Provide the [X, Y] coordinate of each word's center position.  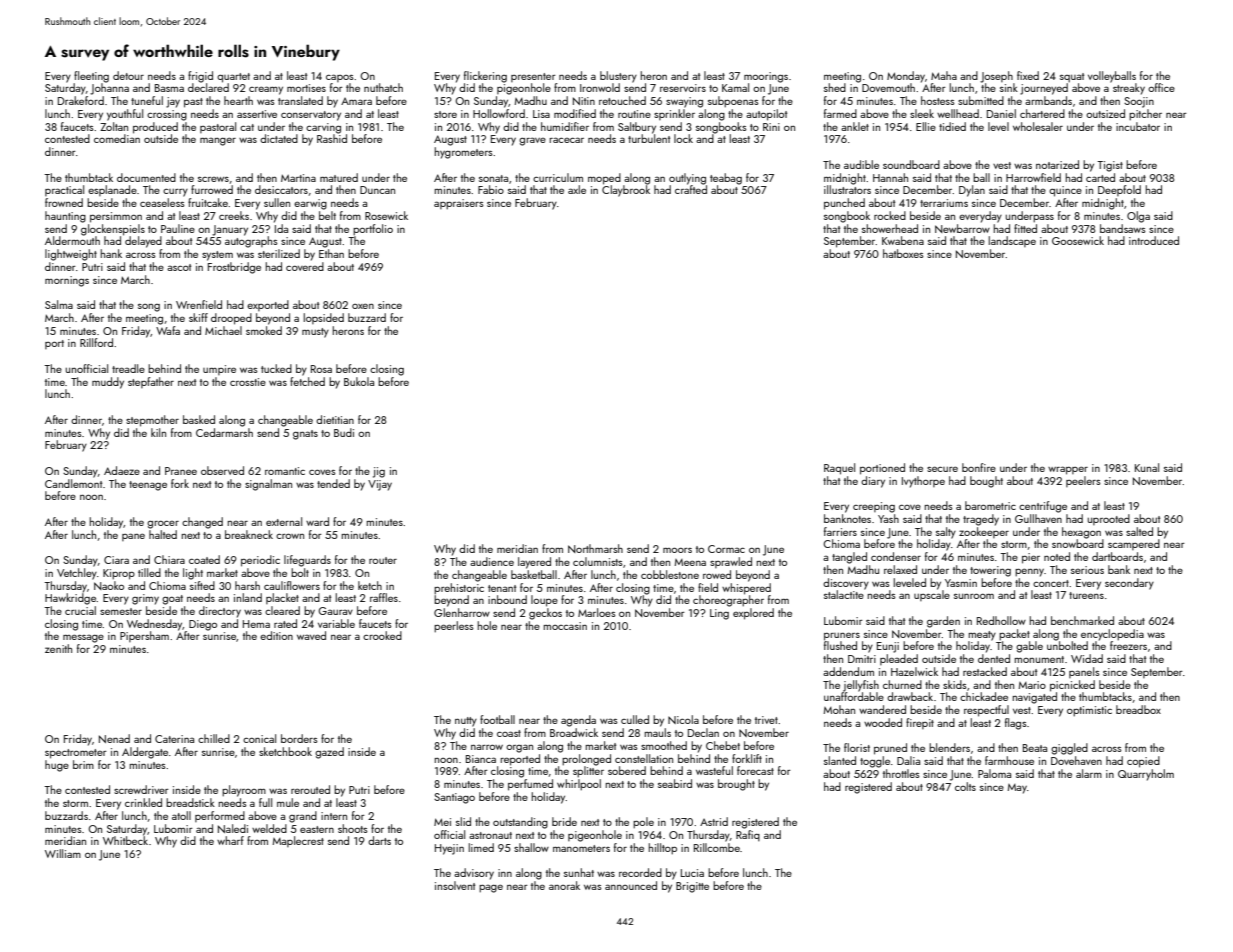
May [1017, 789]
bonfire [979, 467]
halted [163, 534]
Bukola [359, 381]
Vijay [380, 485]
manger [218, 141]
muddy [108, 383]
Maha [944, 75]
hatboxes [903, 253]
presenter [533, 77]
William [63, 853]
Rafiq [748, 835]
